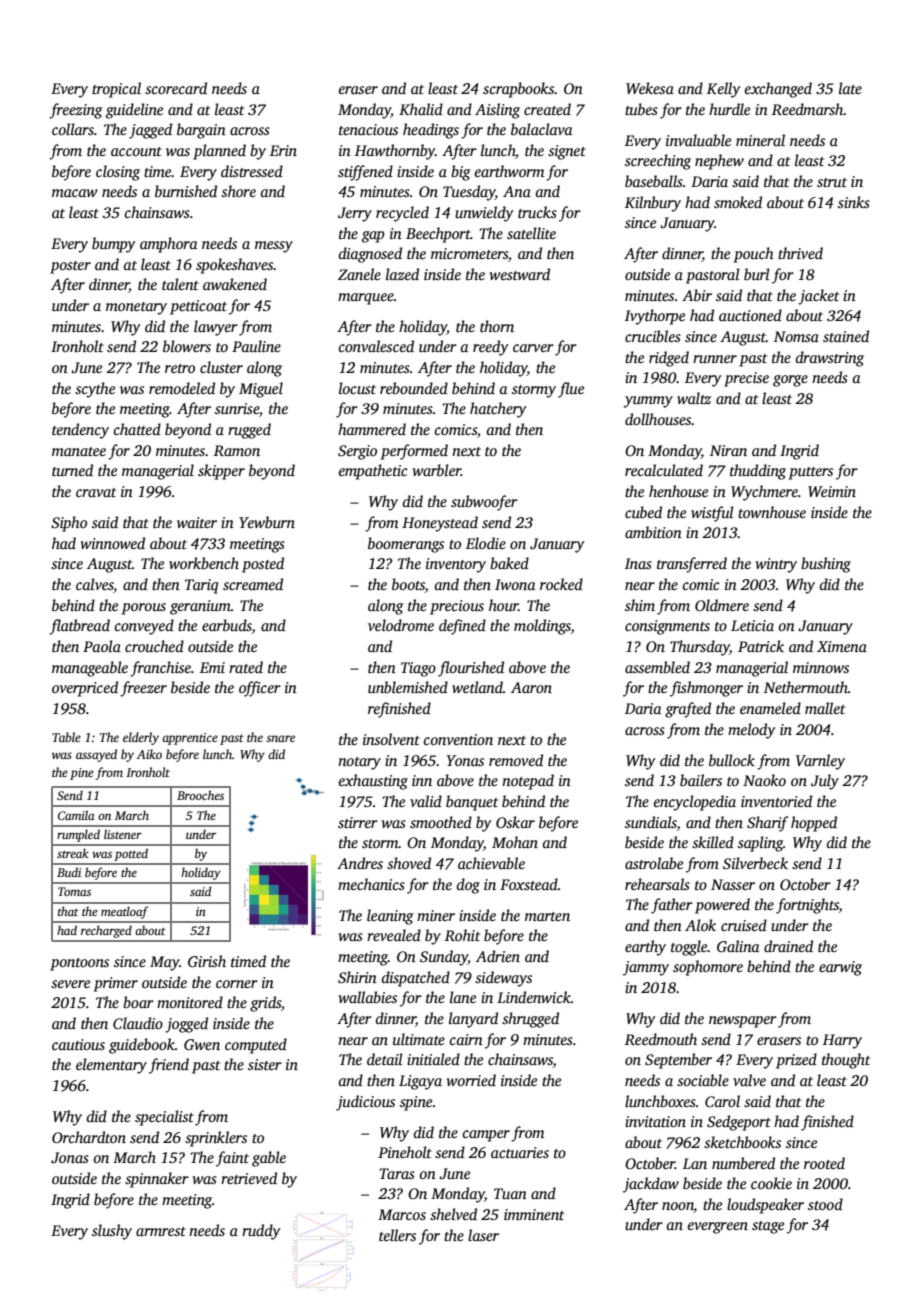 Image resolution: width=924 pixels, height=1308 pixels. Describe the element at coordinates (161, 1231) in the screenshot. I see `armrest` at that location.
